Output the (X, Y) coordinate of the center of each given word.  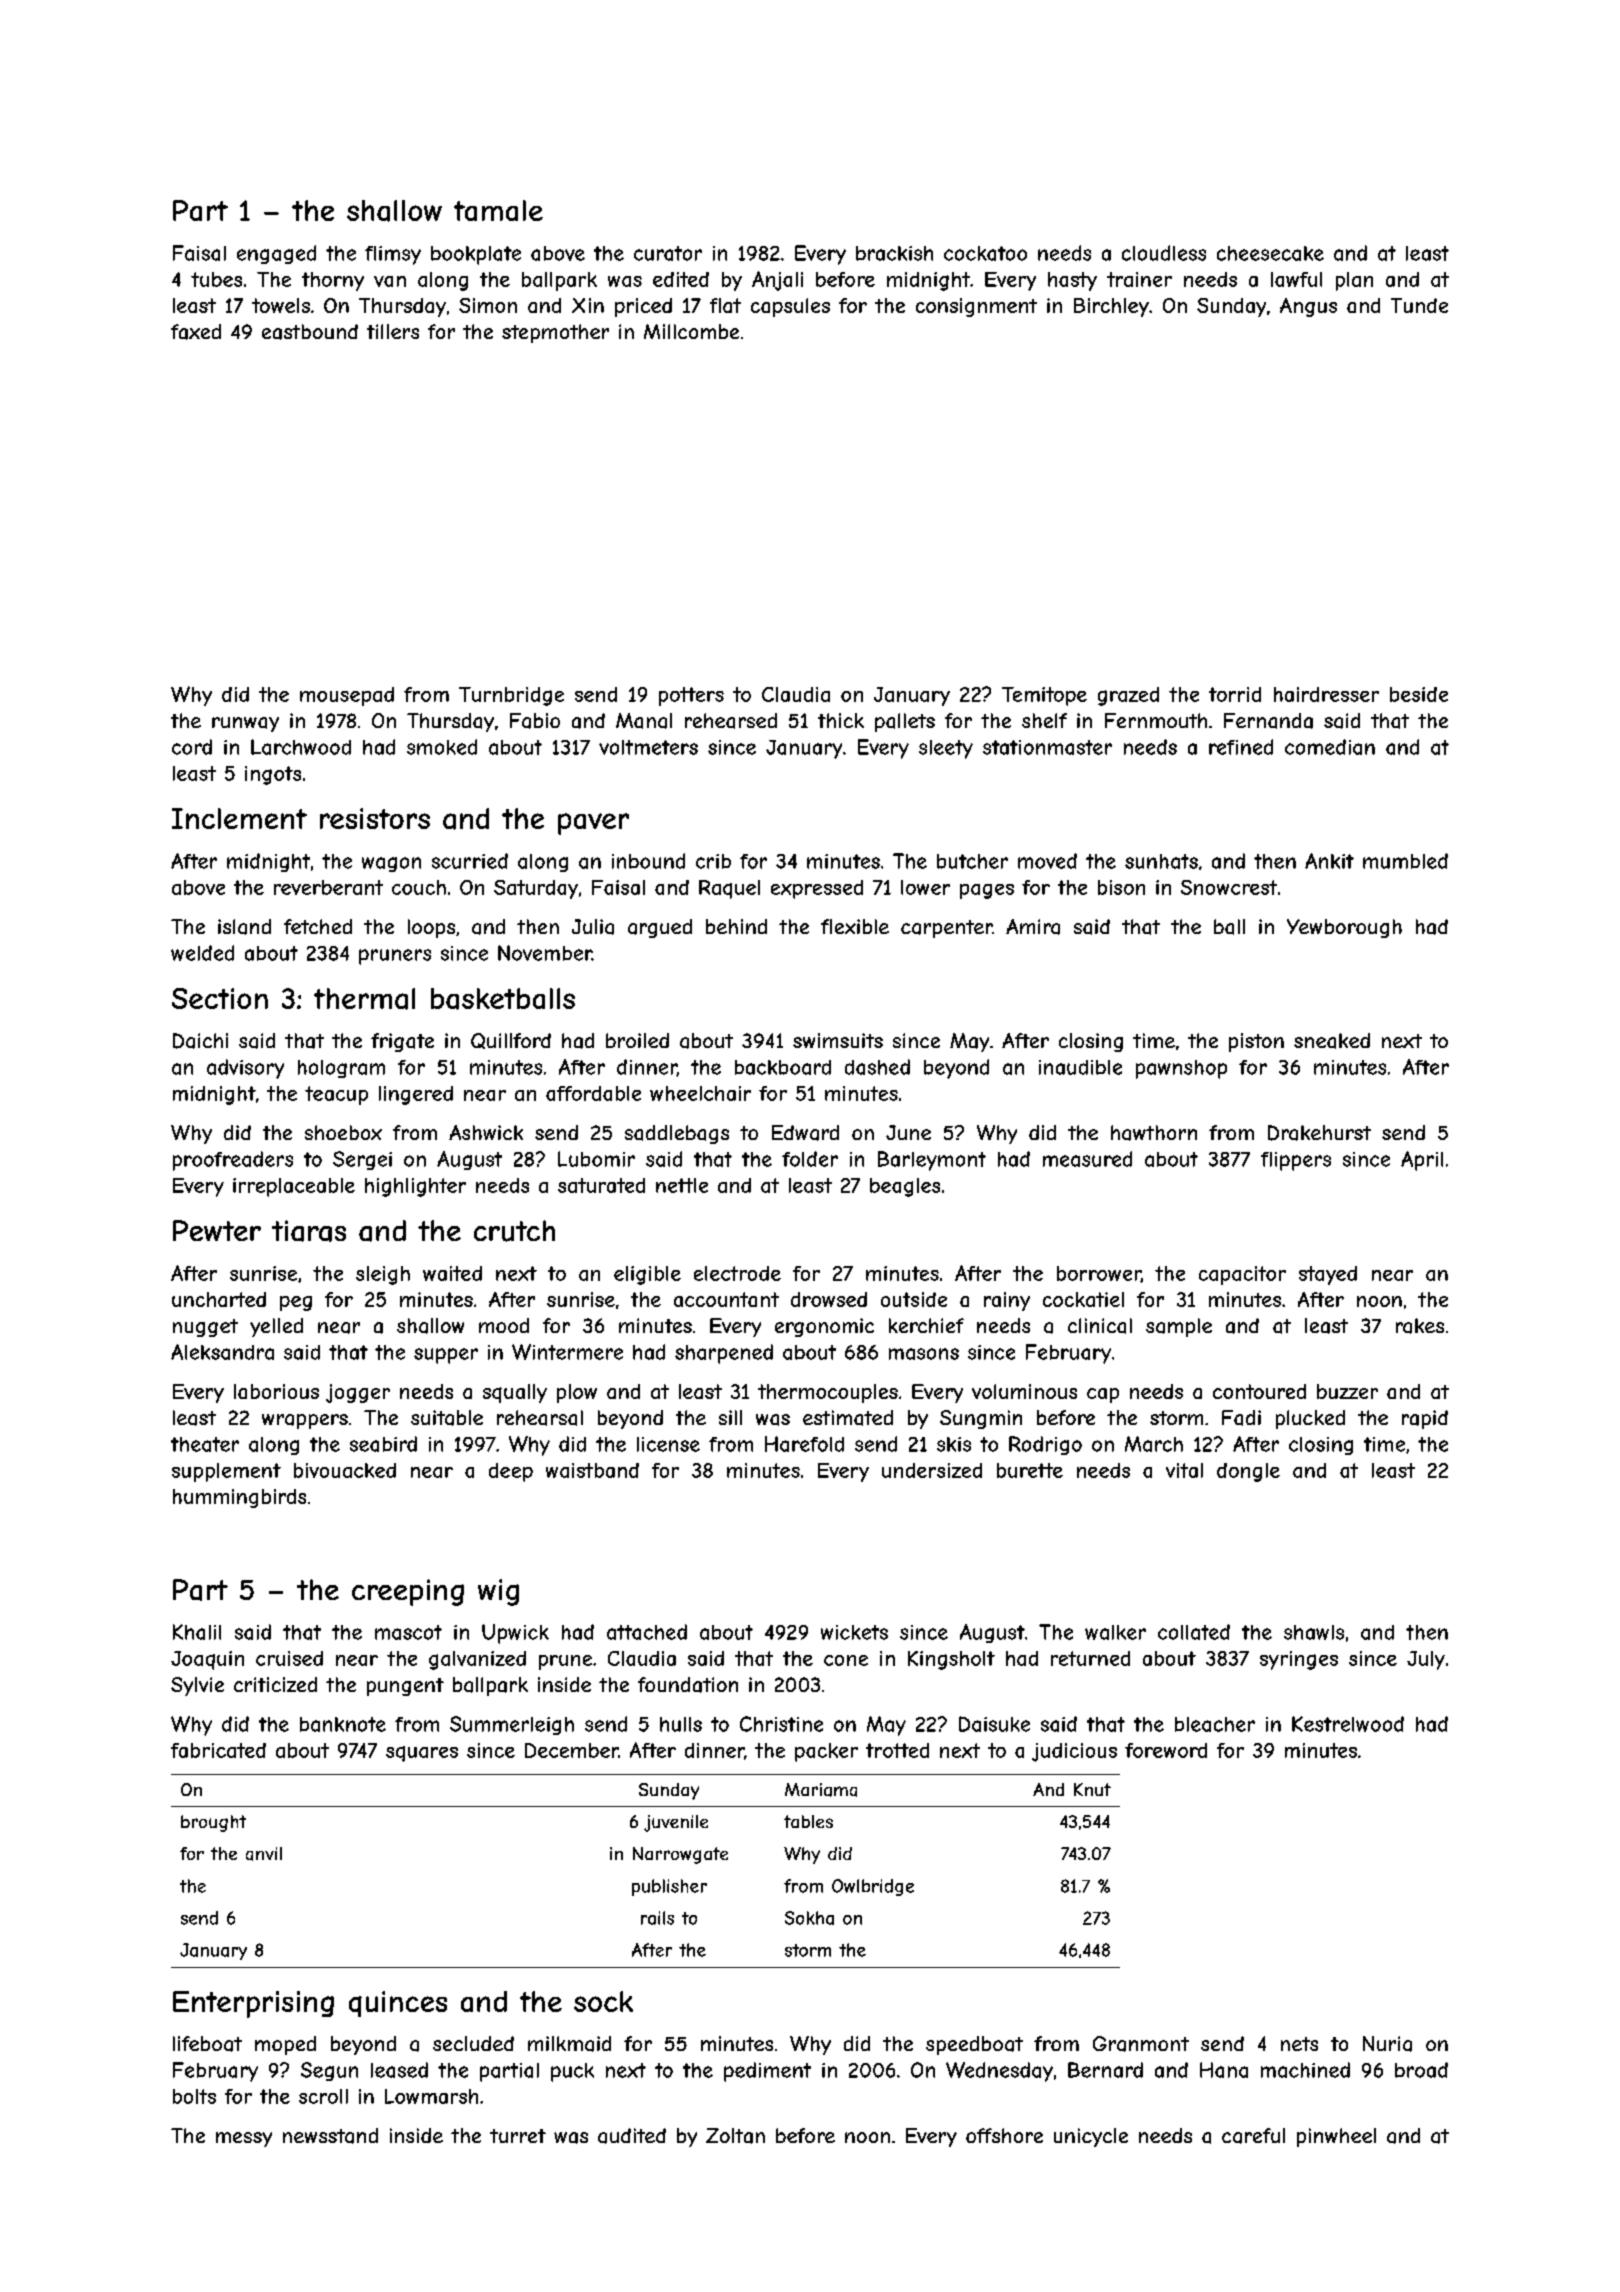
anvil (264, 1854)
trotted (897, 1750)
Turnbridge (511, 696)
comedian (1330, 747)
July (1426, 1660)
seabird (383, 1444)
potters (691, 696)
